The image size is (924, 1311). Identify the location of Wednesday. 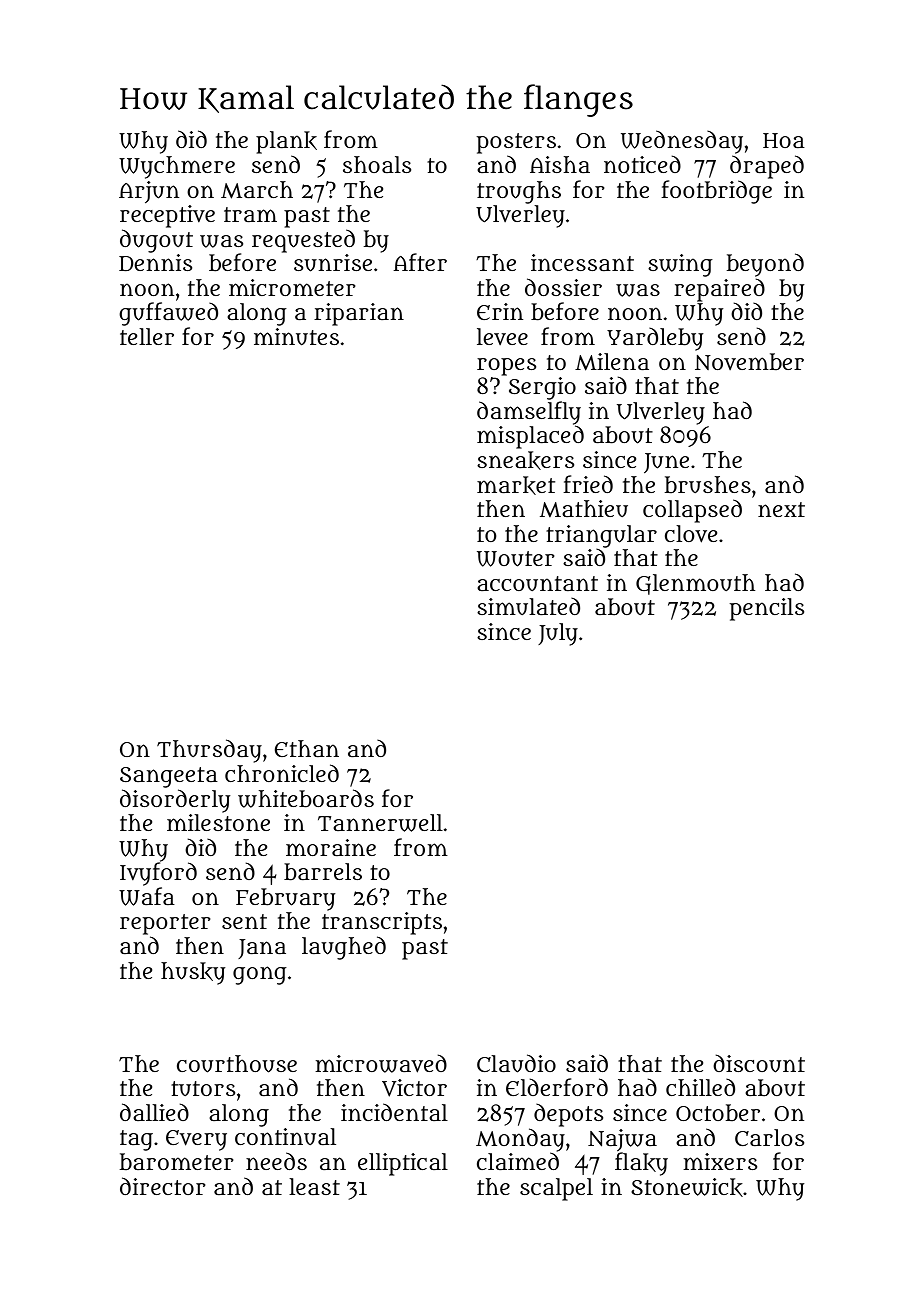
(682, 142).
